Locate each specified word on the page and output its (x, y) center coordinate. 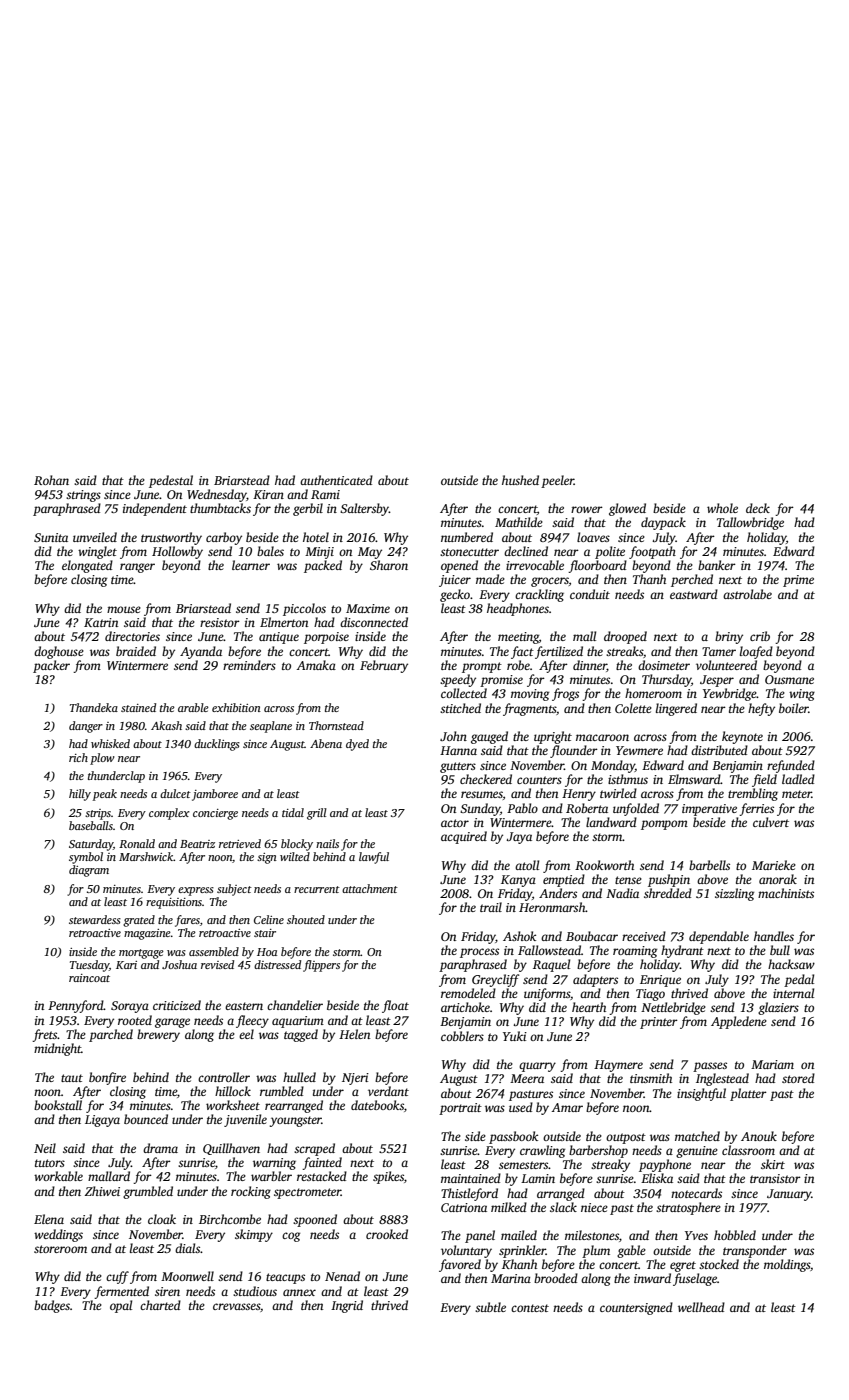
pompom (664, 825)
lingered (676, 709)
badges (52, 1306)
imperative (709, 810)
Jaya (519, 838)
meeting (518, 638)
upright (553, 737)
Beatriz (197, 844)
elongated (87, 566)
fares (187, 921)
